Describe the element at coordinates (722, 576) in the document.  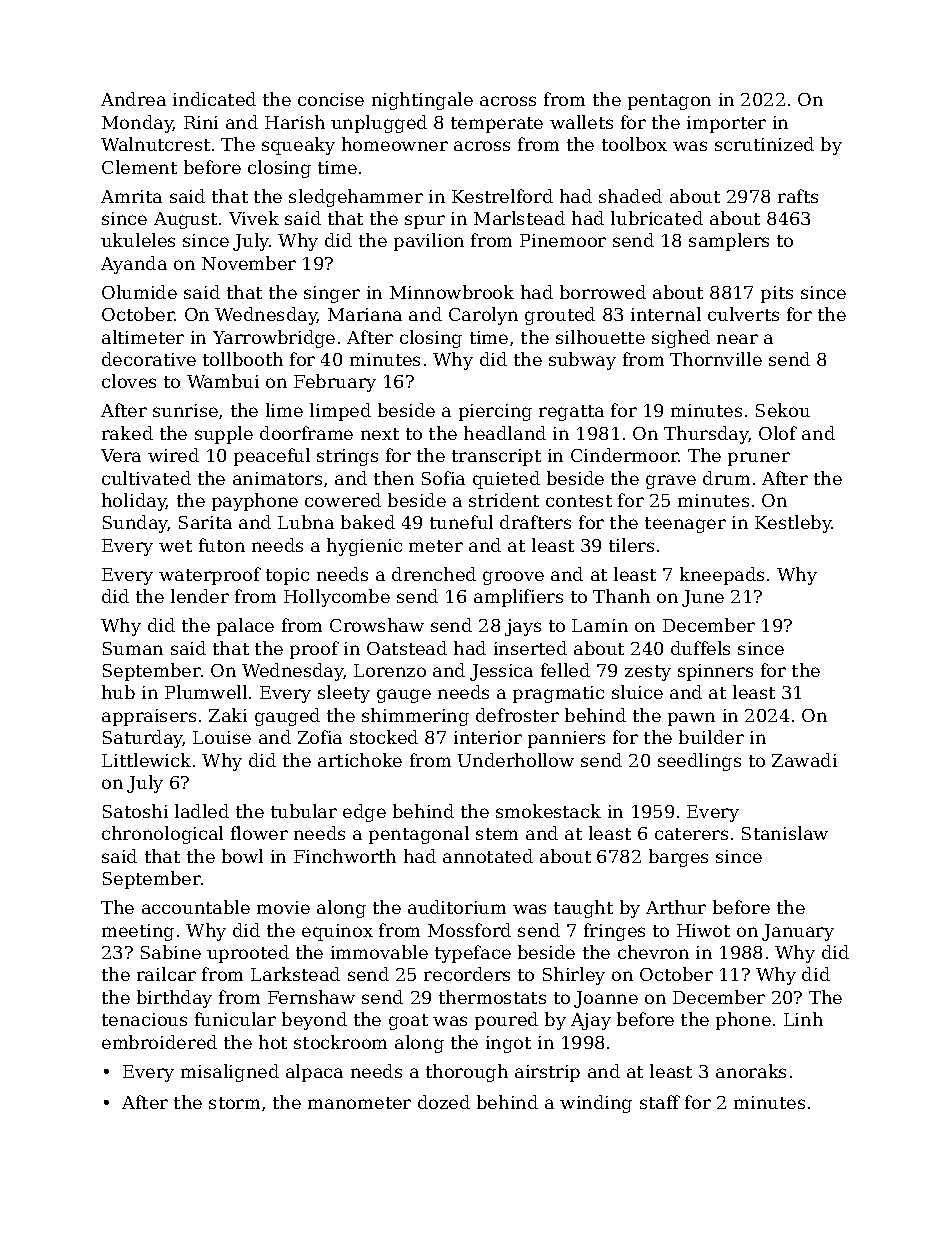
I see `kneepads` at that location.
